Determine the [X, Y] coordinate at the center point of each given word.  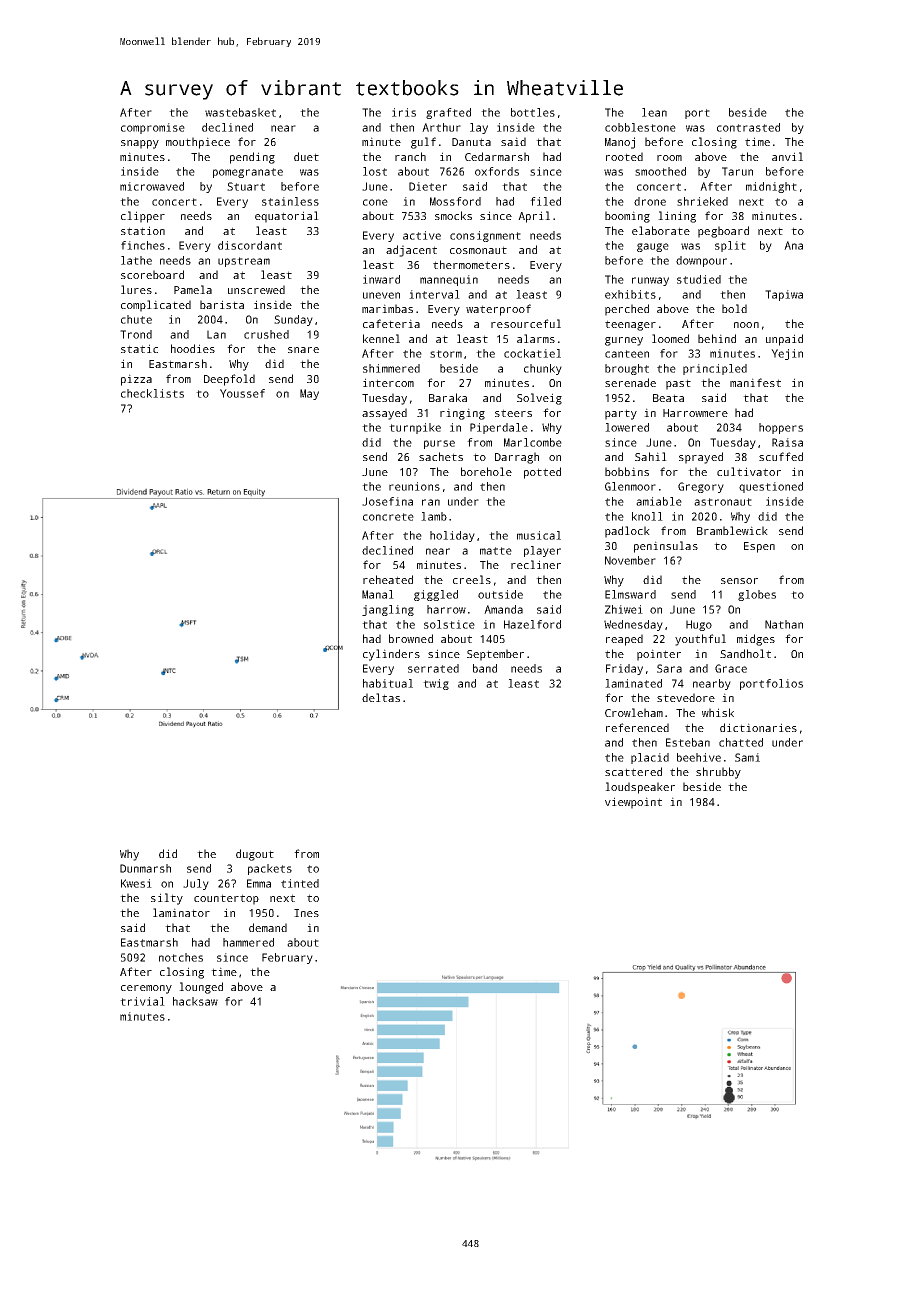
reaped [624, 640]
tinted [300, 883]
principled [715, 369]
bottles [533, 112]
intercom [388, 382]
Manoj [620, 143]
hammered [248, 942]
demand [268, 927]
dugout [255, 855]
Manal [378, 594]
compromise [153, 128]
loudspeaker [640, 788]
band [485, 668]
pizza [136, 380]
